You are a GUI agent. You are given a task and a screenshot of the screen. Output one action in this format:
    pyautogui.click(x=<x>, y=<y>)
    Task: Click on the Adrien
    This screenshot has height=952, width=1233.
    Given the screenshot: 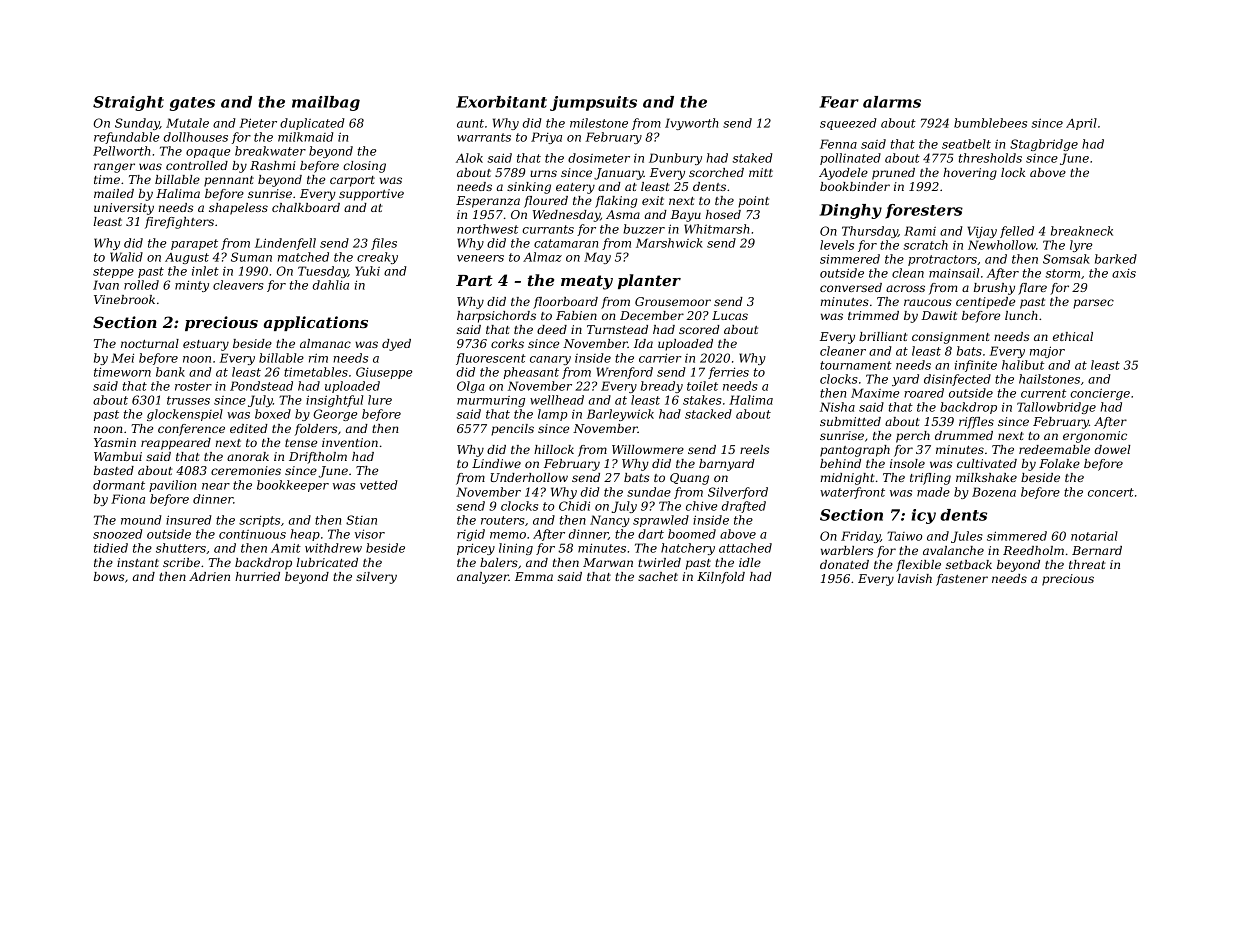 What is the action you would take?
    pyautogui.click(x=209, y=576)
